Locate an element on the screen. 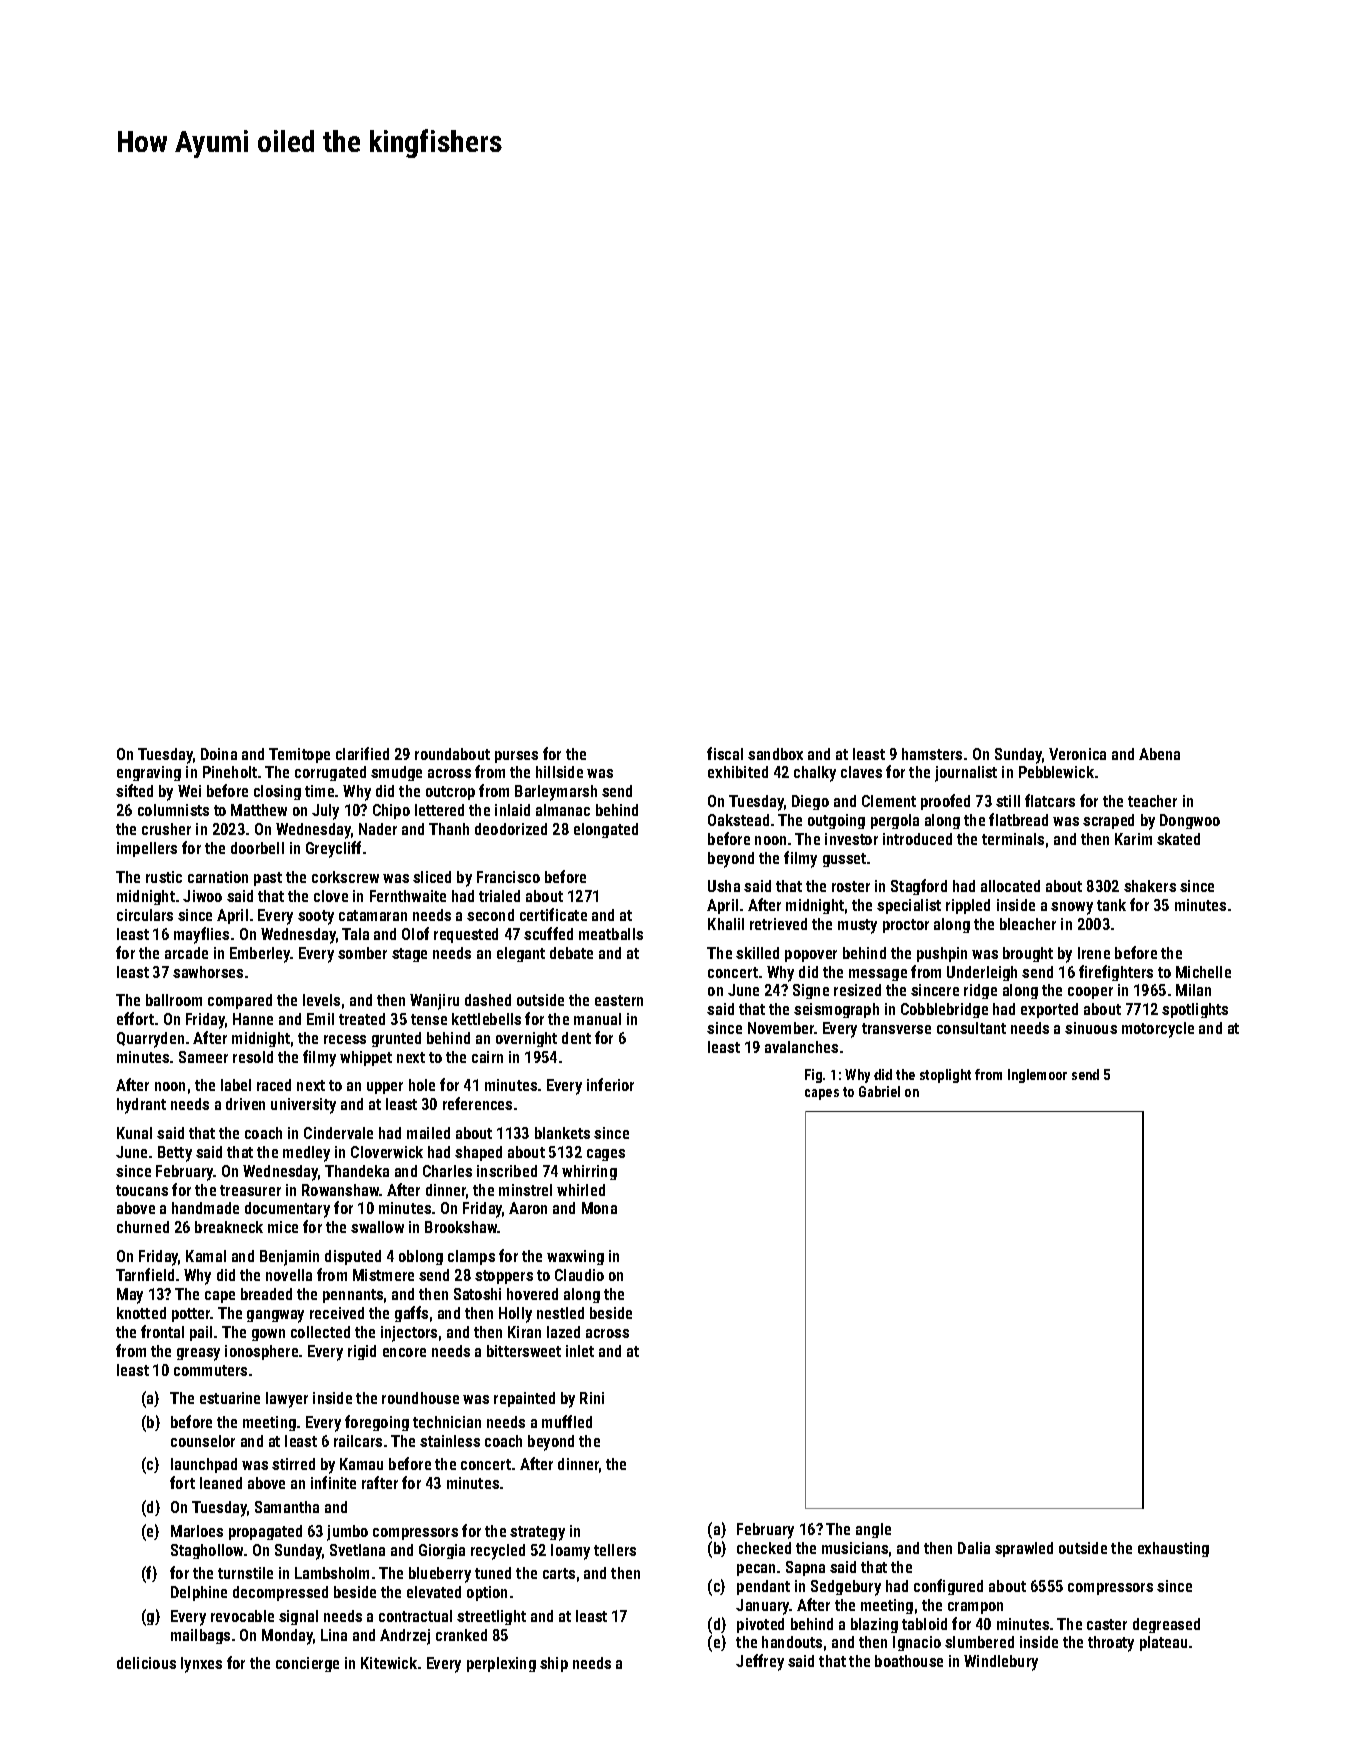  exhausting is located at coordinates (1173, 1549).
